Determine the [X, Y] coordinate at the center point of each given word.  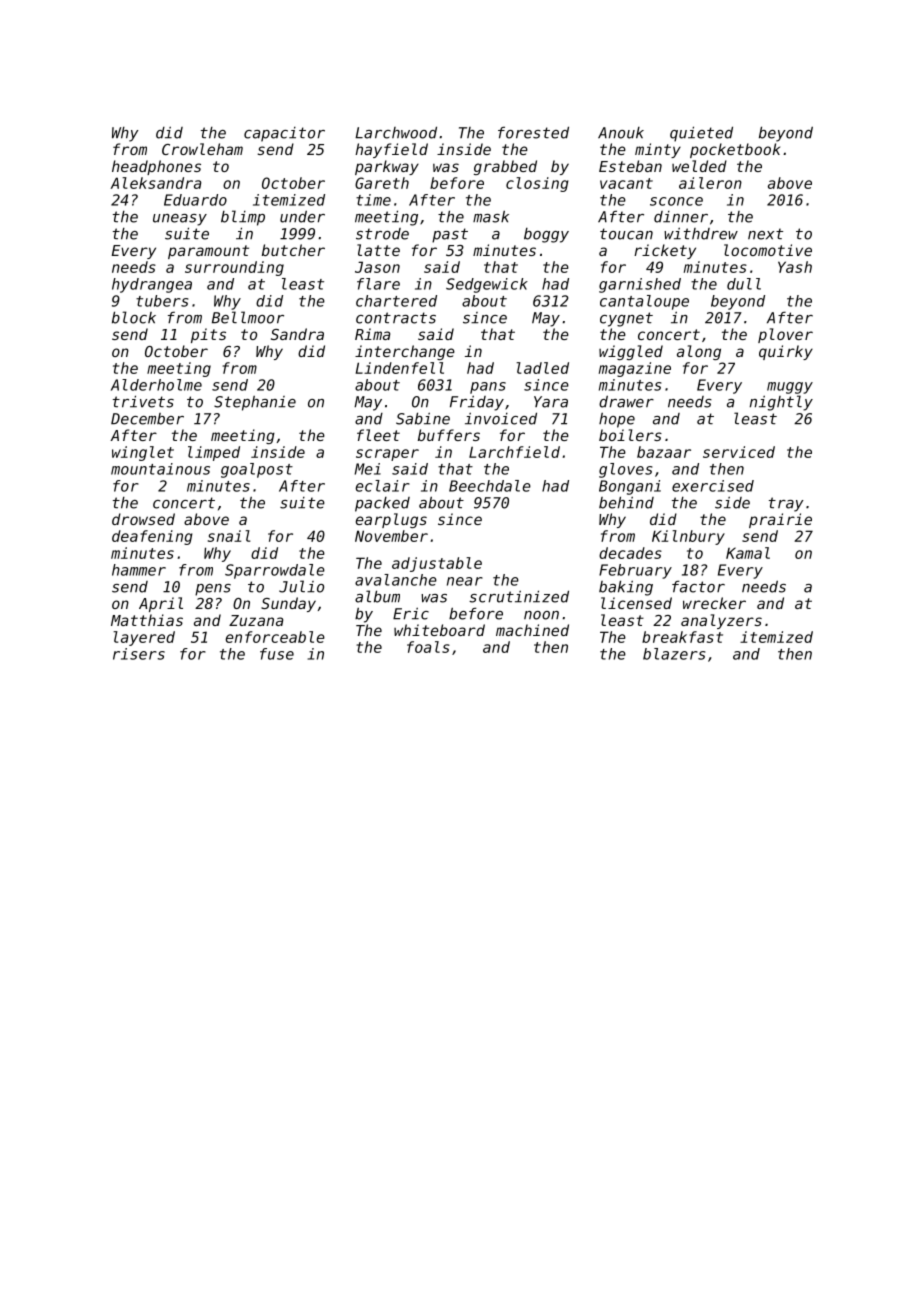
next [765, 234]
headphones [156, 167]
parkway [387, 167]
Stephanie [255, 403]
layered [144, 638]
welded [699, 166]
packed [382, 504]
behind [626, 502]
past [450, 235]
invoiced [501, 418]
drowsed [143, 519]
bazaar [664, 452]
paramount [208, 252]
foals [428, 647]
